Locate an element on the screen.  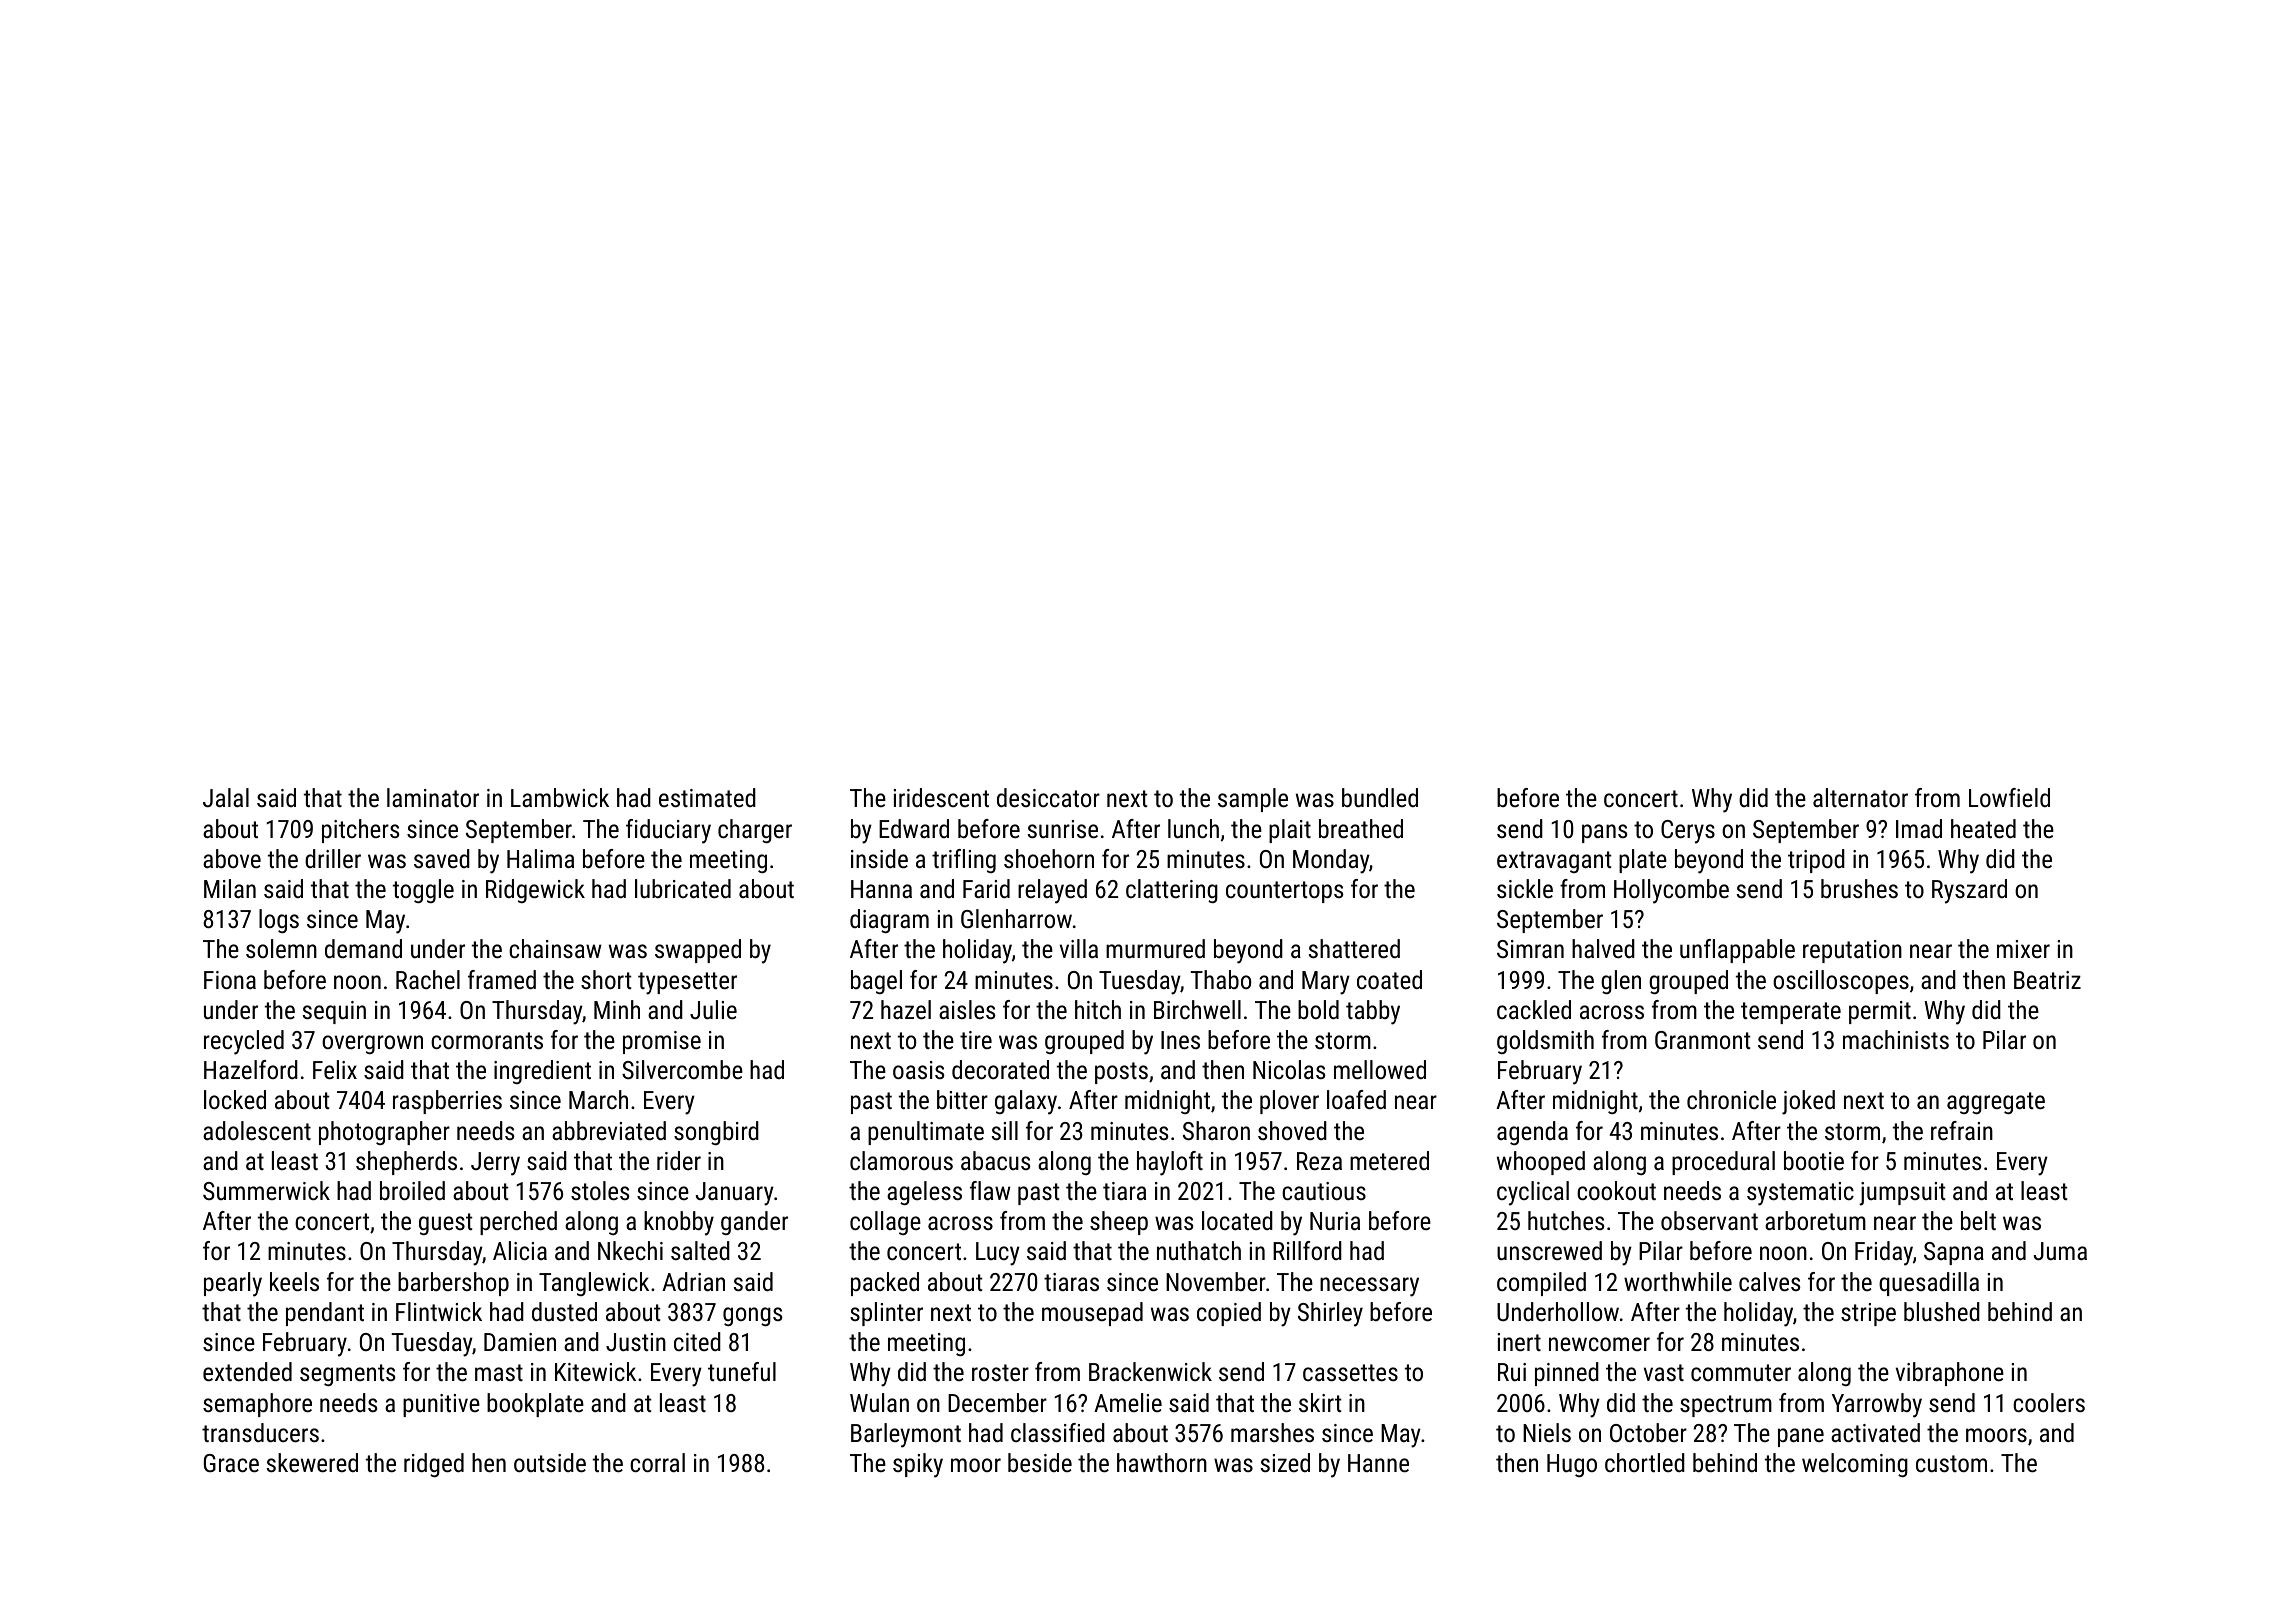
Jalal is located at coordinates (226, 797).
